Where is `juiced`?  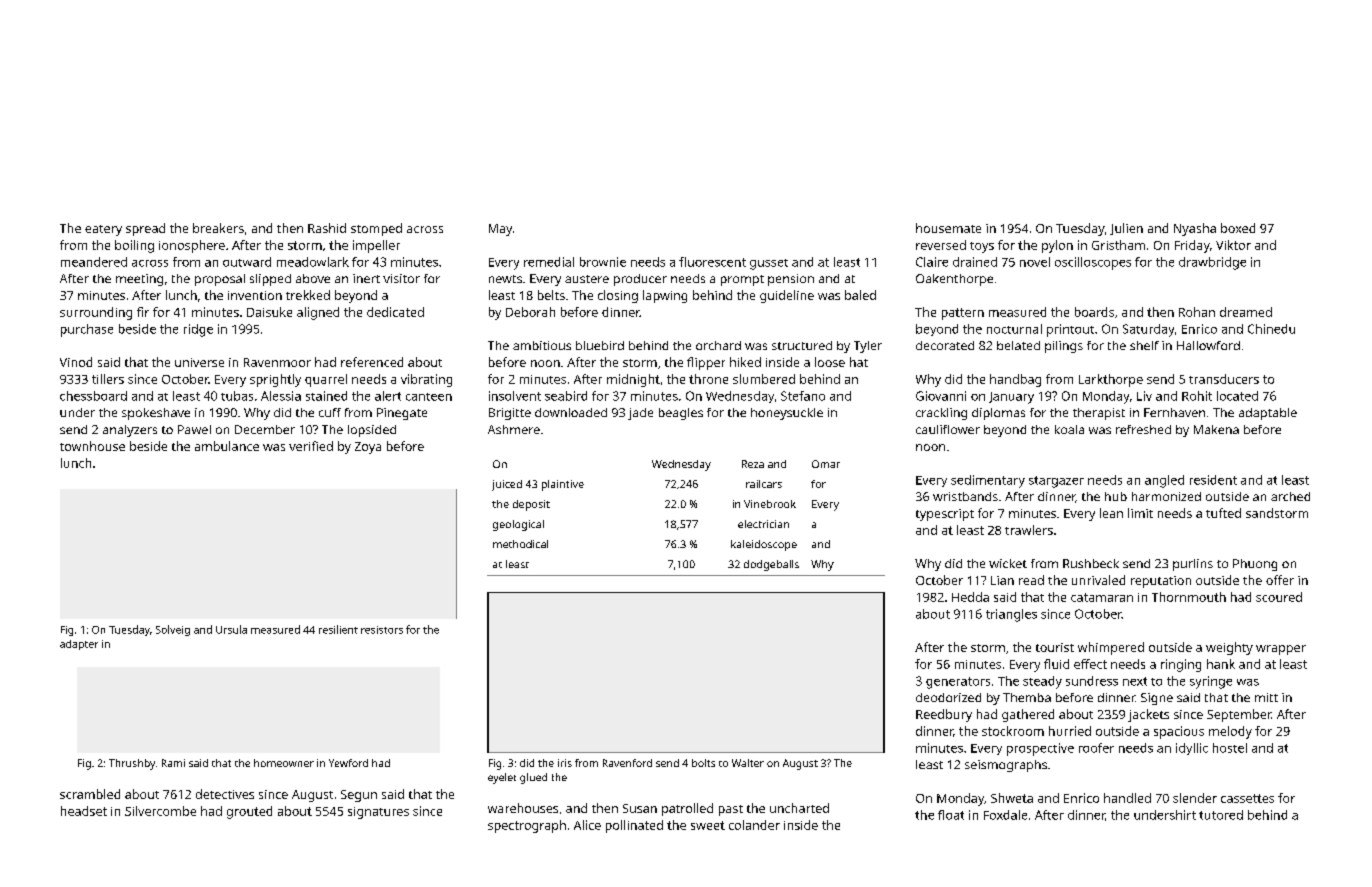
juiced is located at coordinates (507, 485).
